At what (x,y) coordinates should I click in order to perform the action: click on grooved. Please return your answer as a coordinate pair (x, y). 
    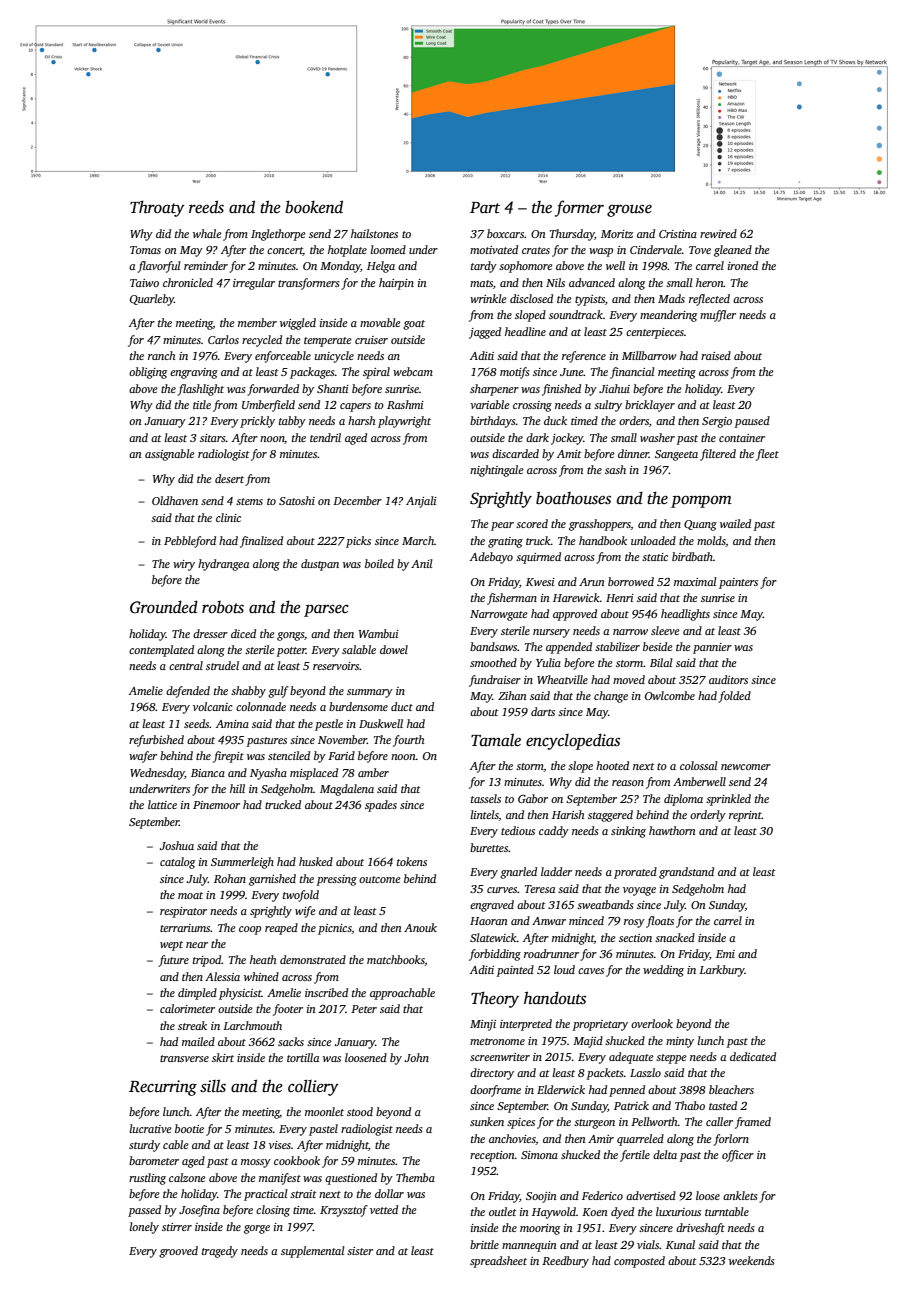
    Looking at the image, I should click on (178, 1252).
